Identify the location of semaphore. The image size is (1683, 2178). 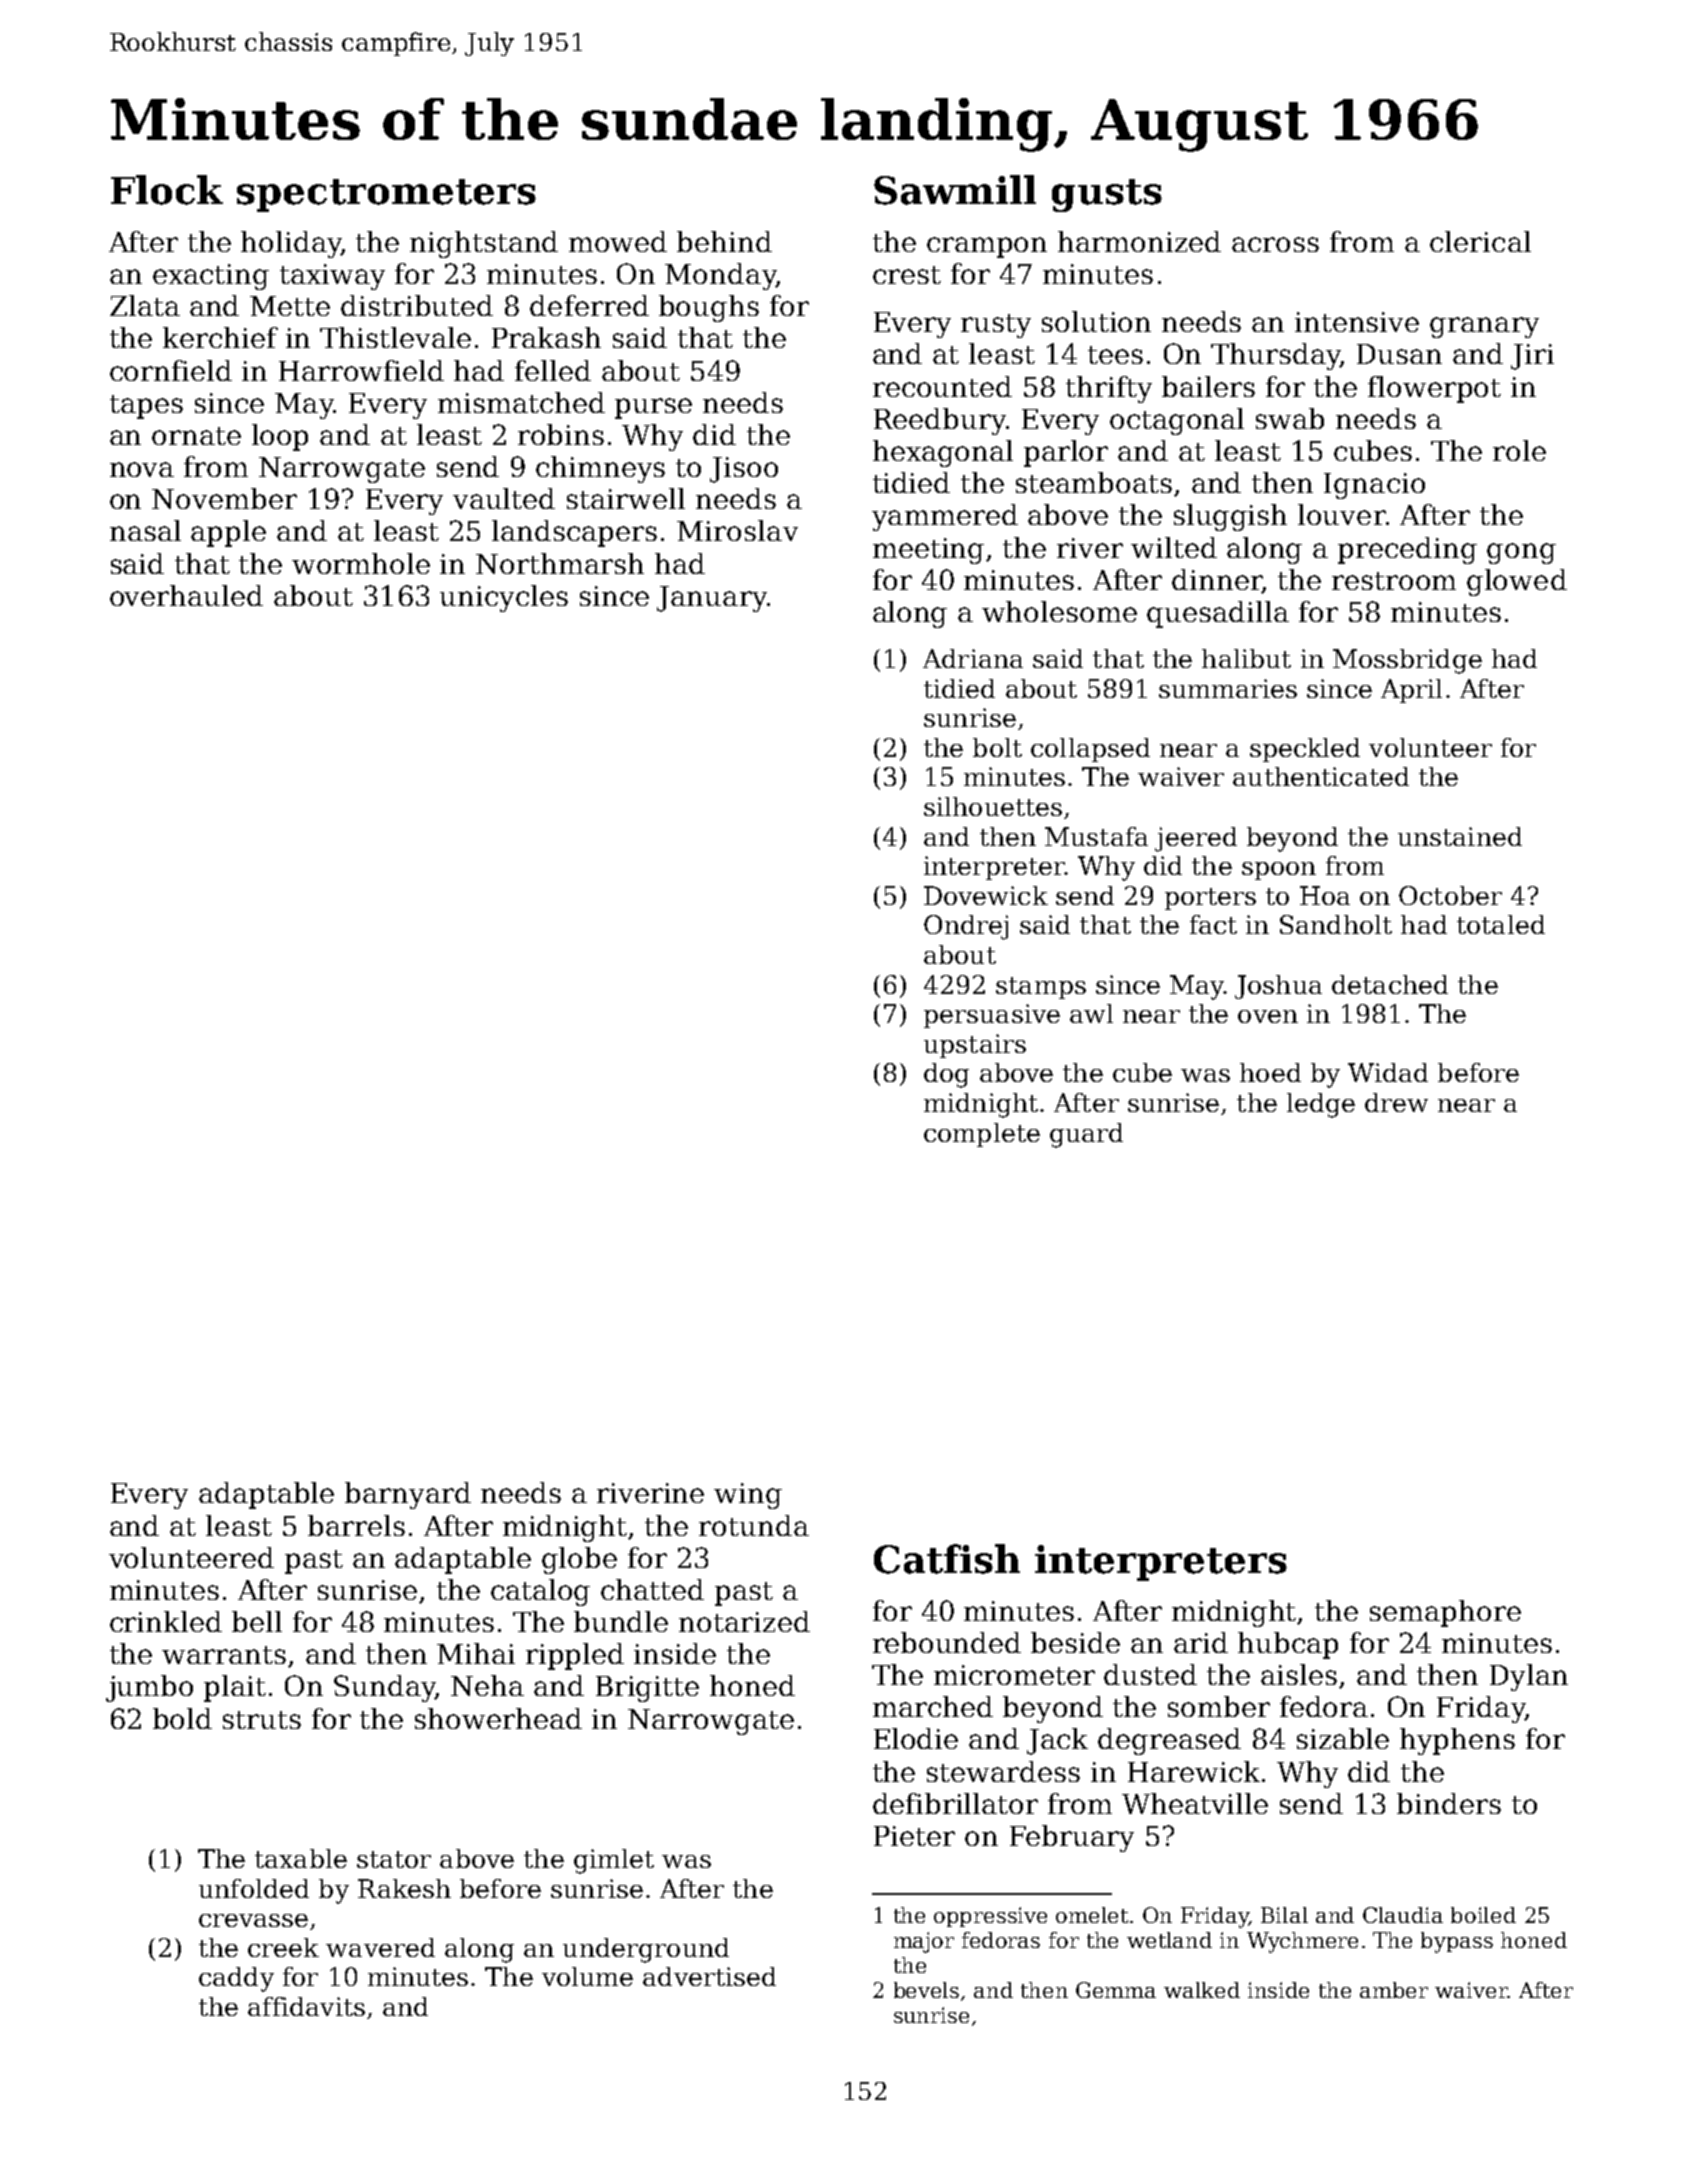
(1445, 1613).
